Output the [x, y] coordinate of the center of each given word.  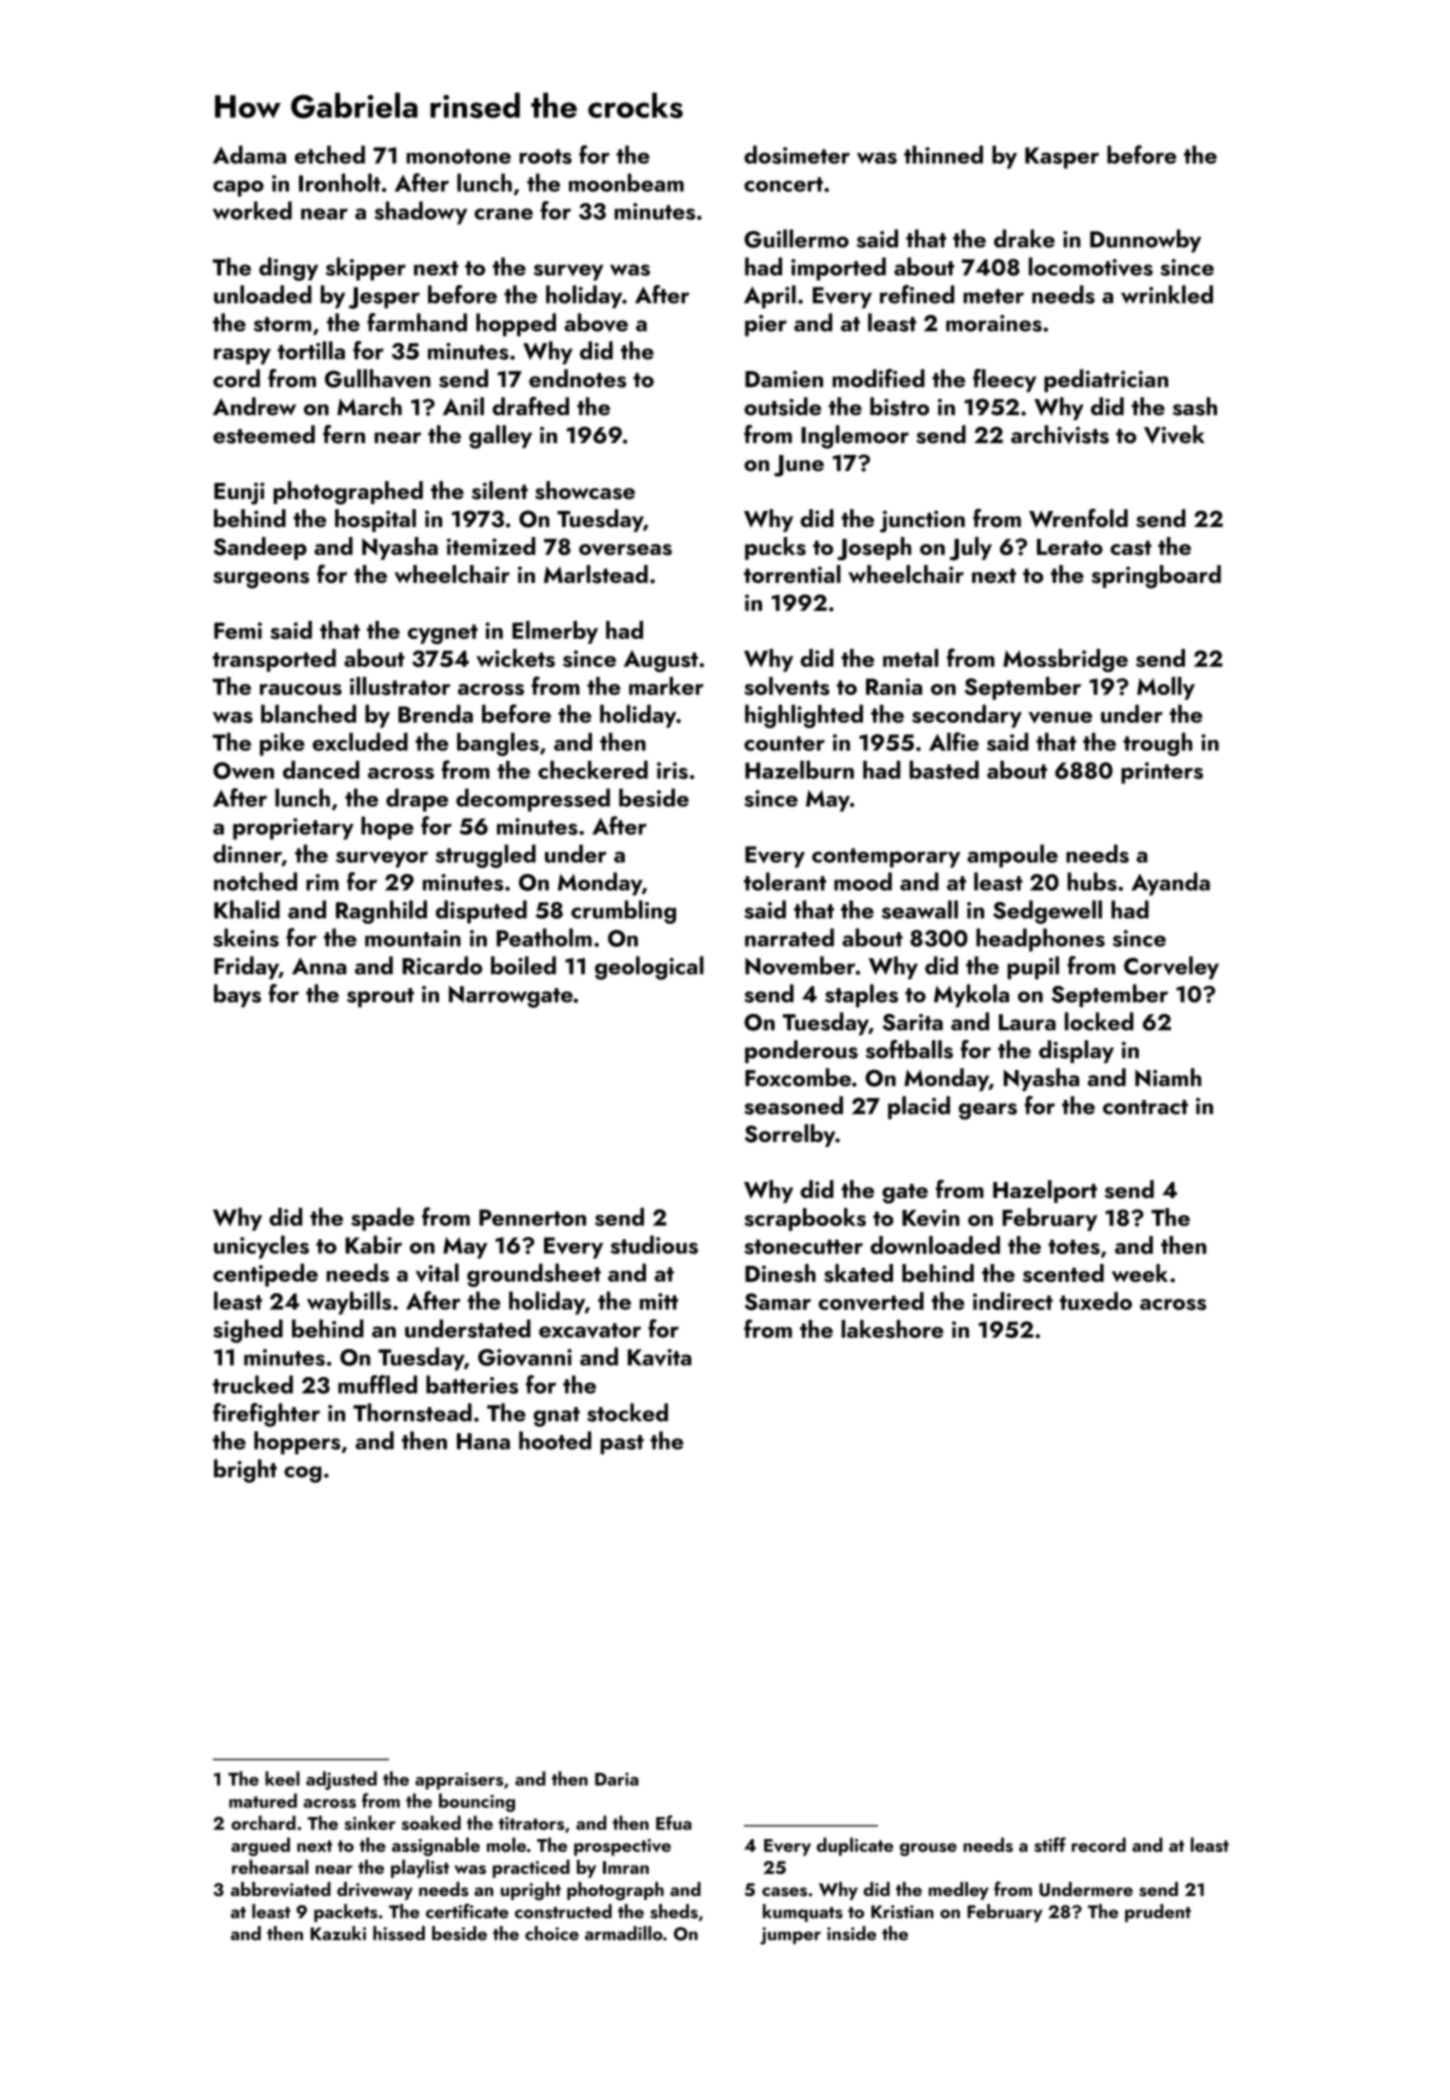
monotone [458, 156]
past [622, 1445]
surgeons [261, 580]
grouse [928, 1849]
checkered [593, 769]
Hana [483, 1441]
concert [783, 184]
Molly [1166, 688]
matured [263, 1800]
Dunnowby [1145, 241]
